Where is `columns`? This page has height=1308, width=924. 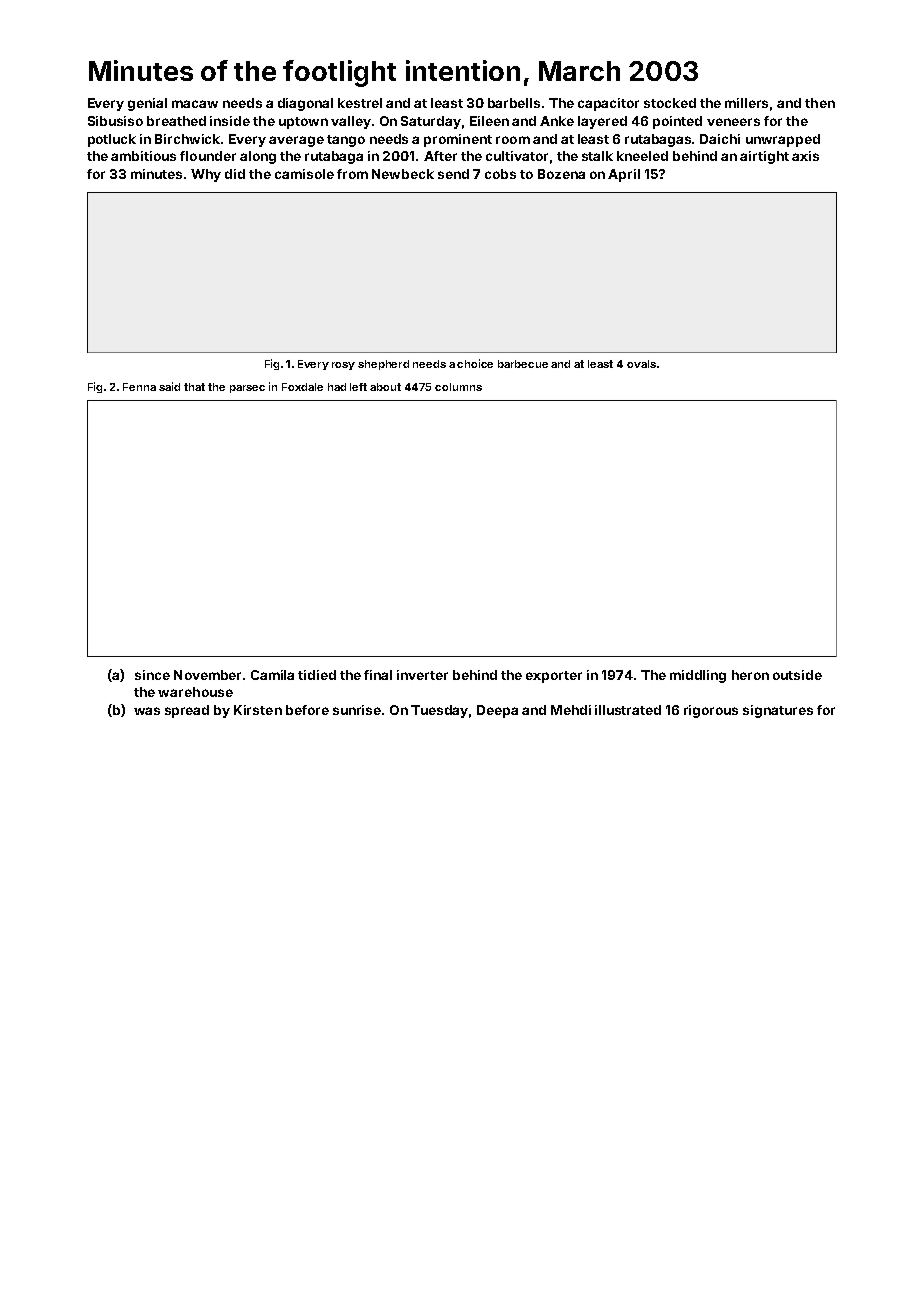
columns is located at coordinates (458, 387).
